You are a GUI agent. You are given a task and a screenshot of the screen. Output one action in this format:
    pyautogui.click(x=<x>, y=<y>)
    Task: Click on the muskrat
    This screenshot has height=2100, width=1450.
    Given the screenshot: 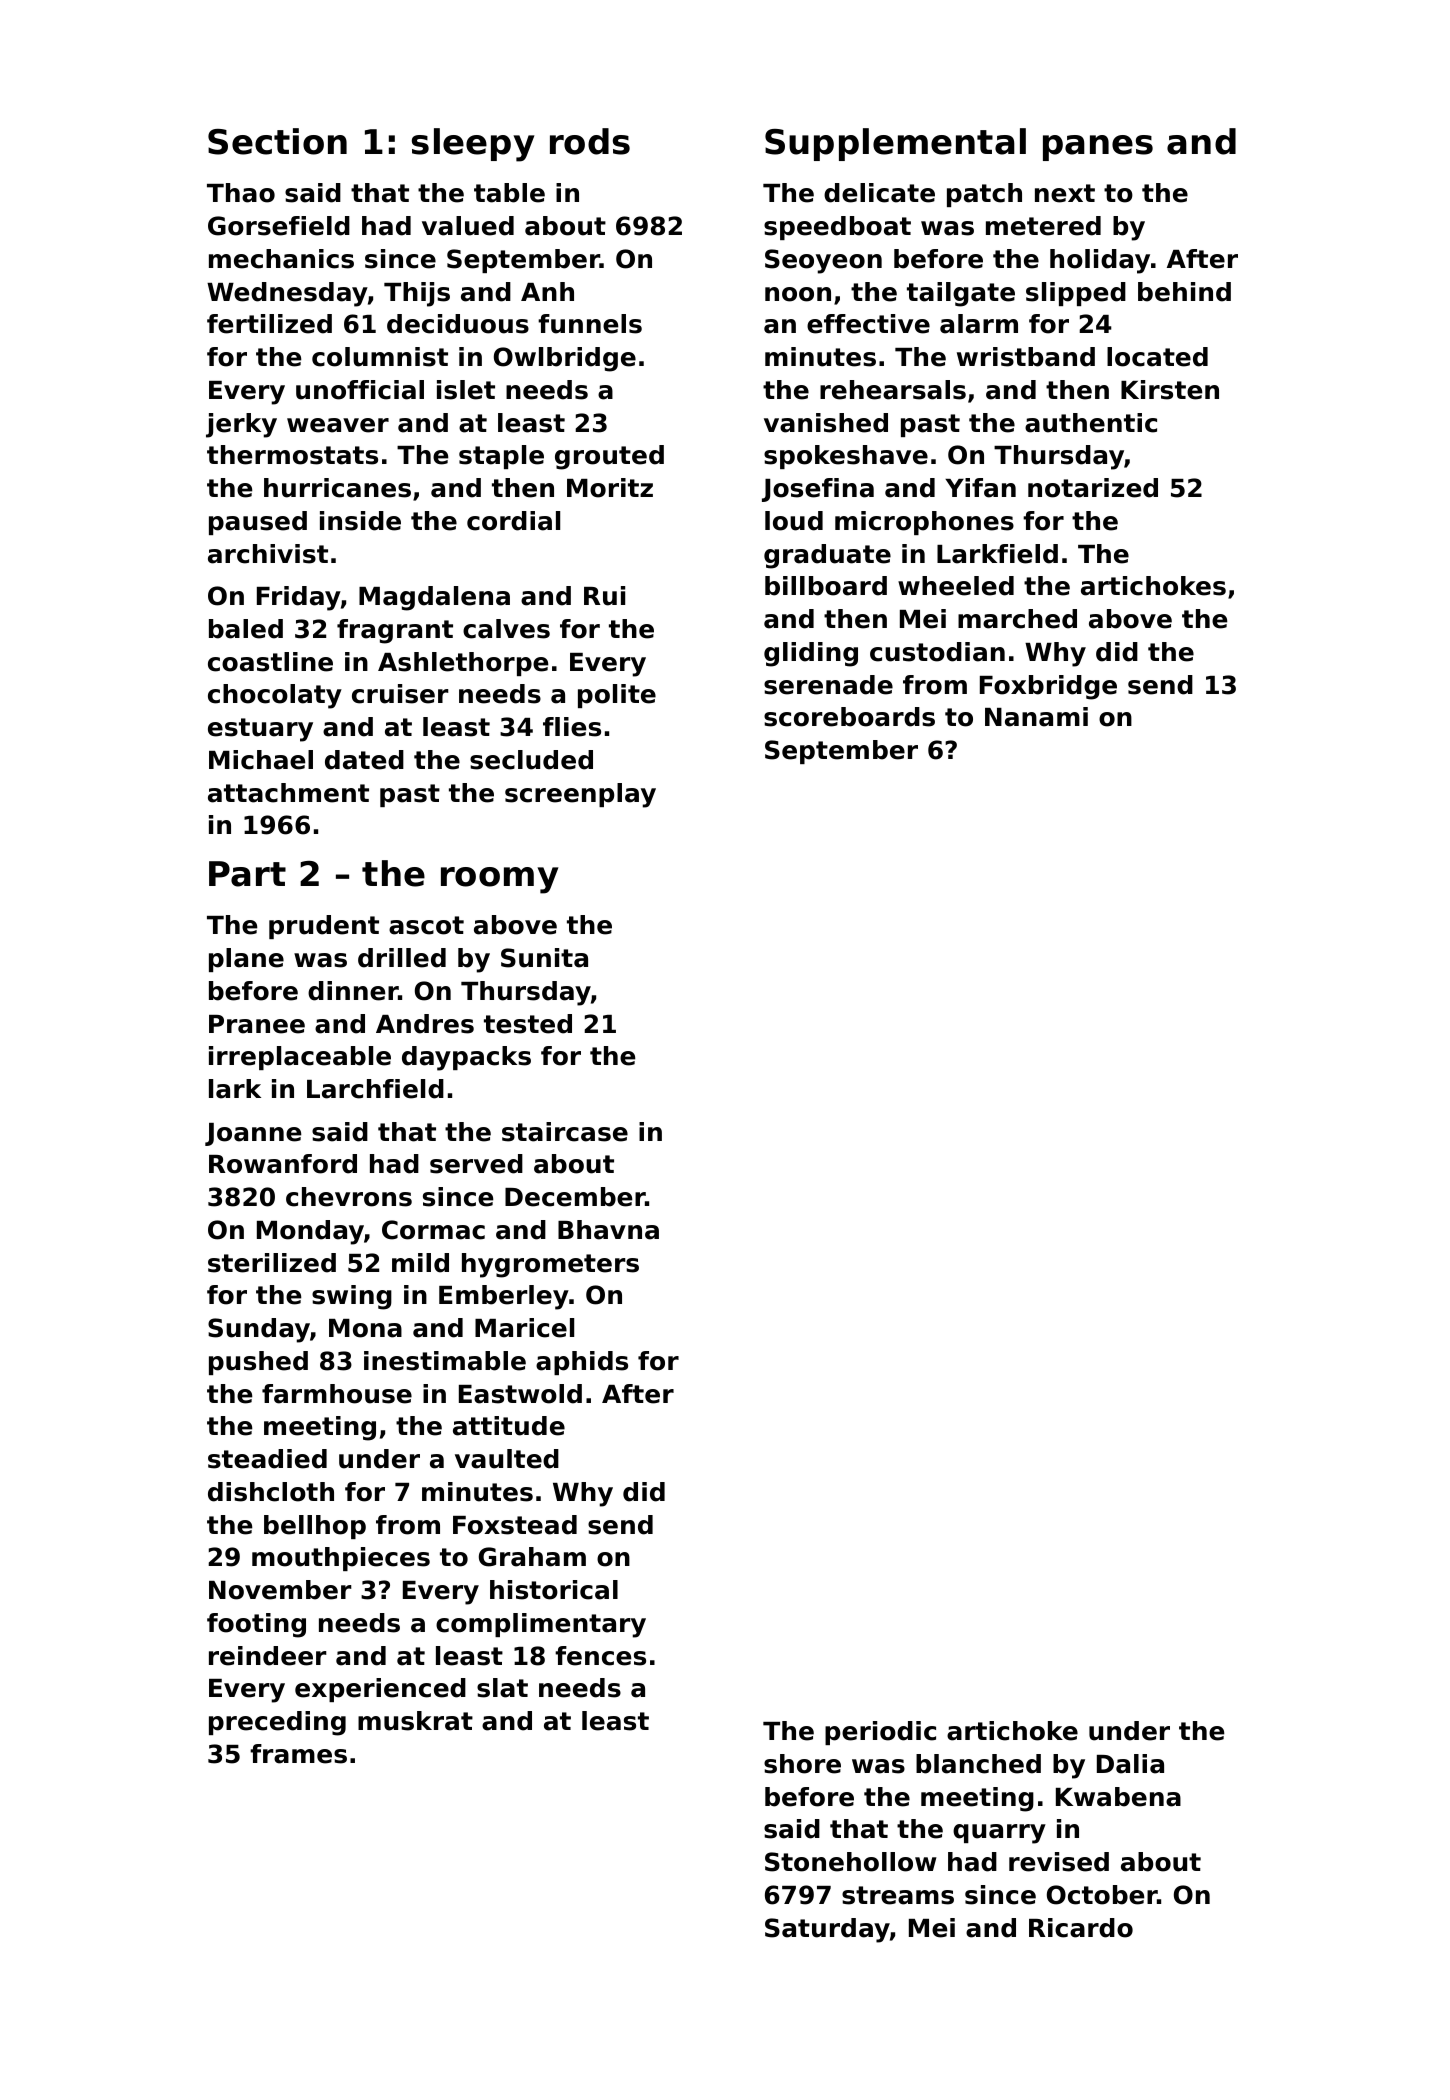 What is the action you would take?
    pyautogui.click(x=415, y=1721)
